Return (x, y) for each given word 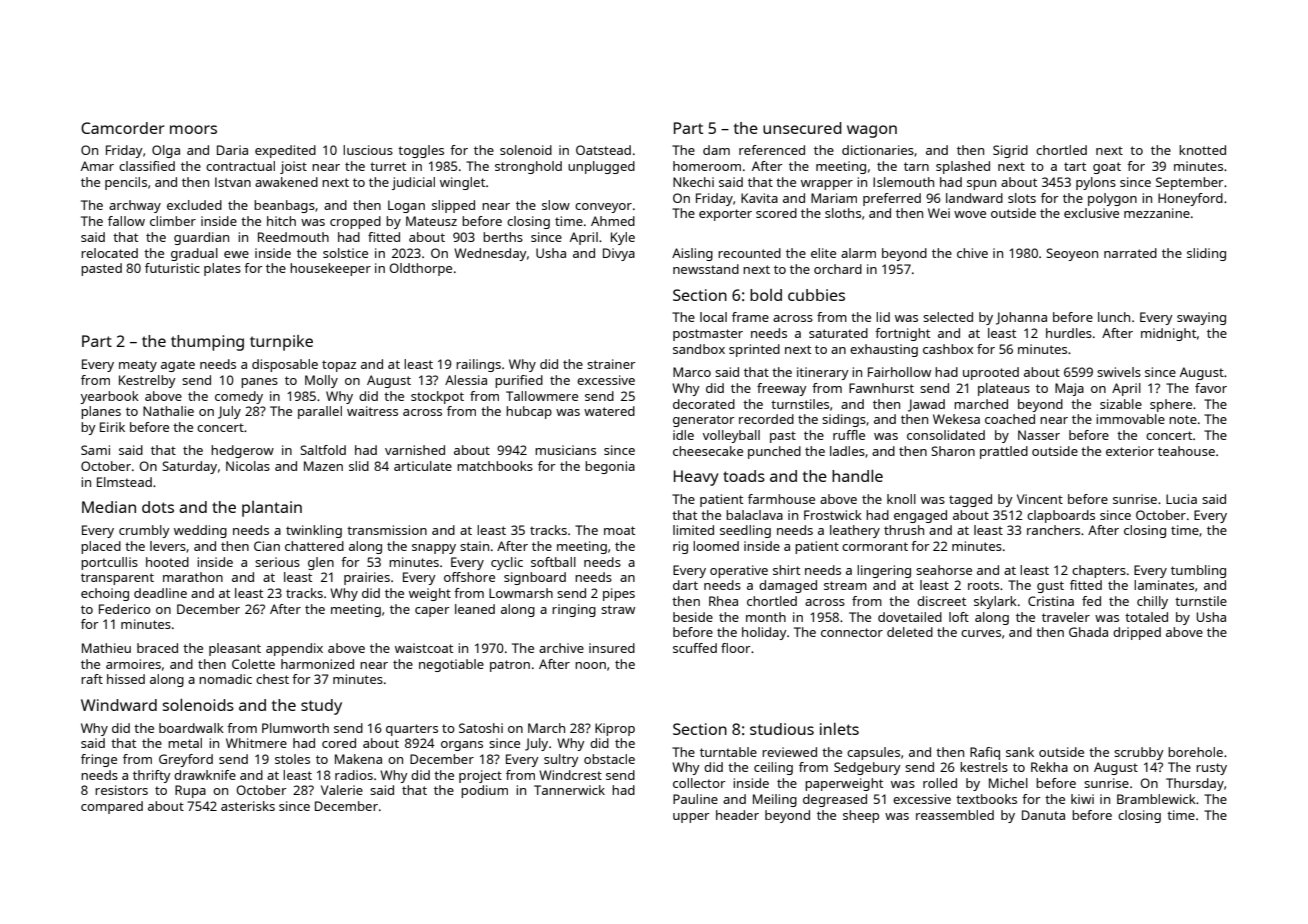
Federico (125, 609)
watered (609, 411)
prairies (367, 578)
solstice (345, 253)
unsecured (802, 128)
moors (193, 129)
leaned (475, 609)
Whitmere (256, 743)
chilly (1152, 602)
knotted (1202, 150)
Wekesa (956, 419)
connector (852, 632)
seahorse (944, 570)
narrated (1130, 253)
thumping (207, 343)
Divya (619, 254)
